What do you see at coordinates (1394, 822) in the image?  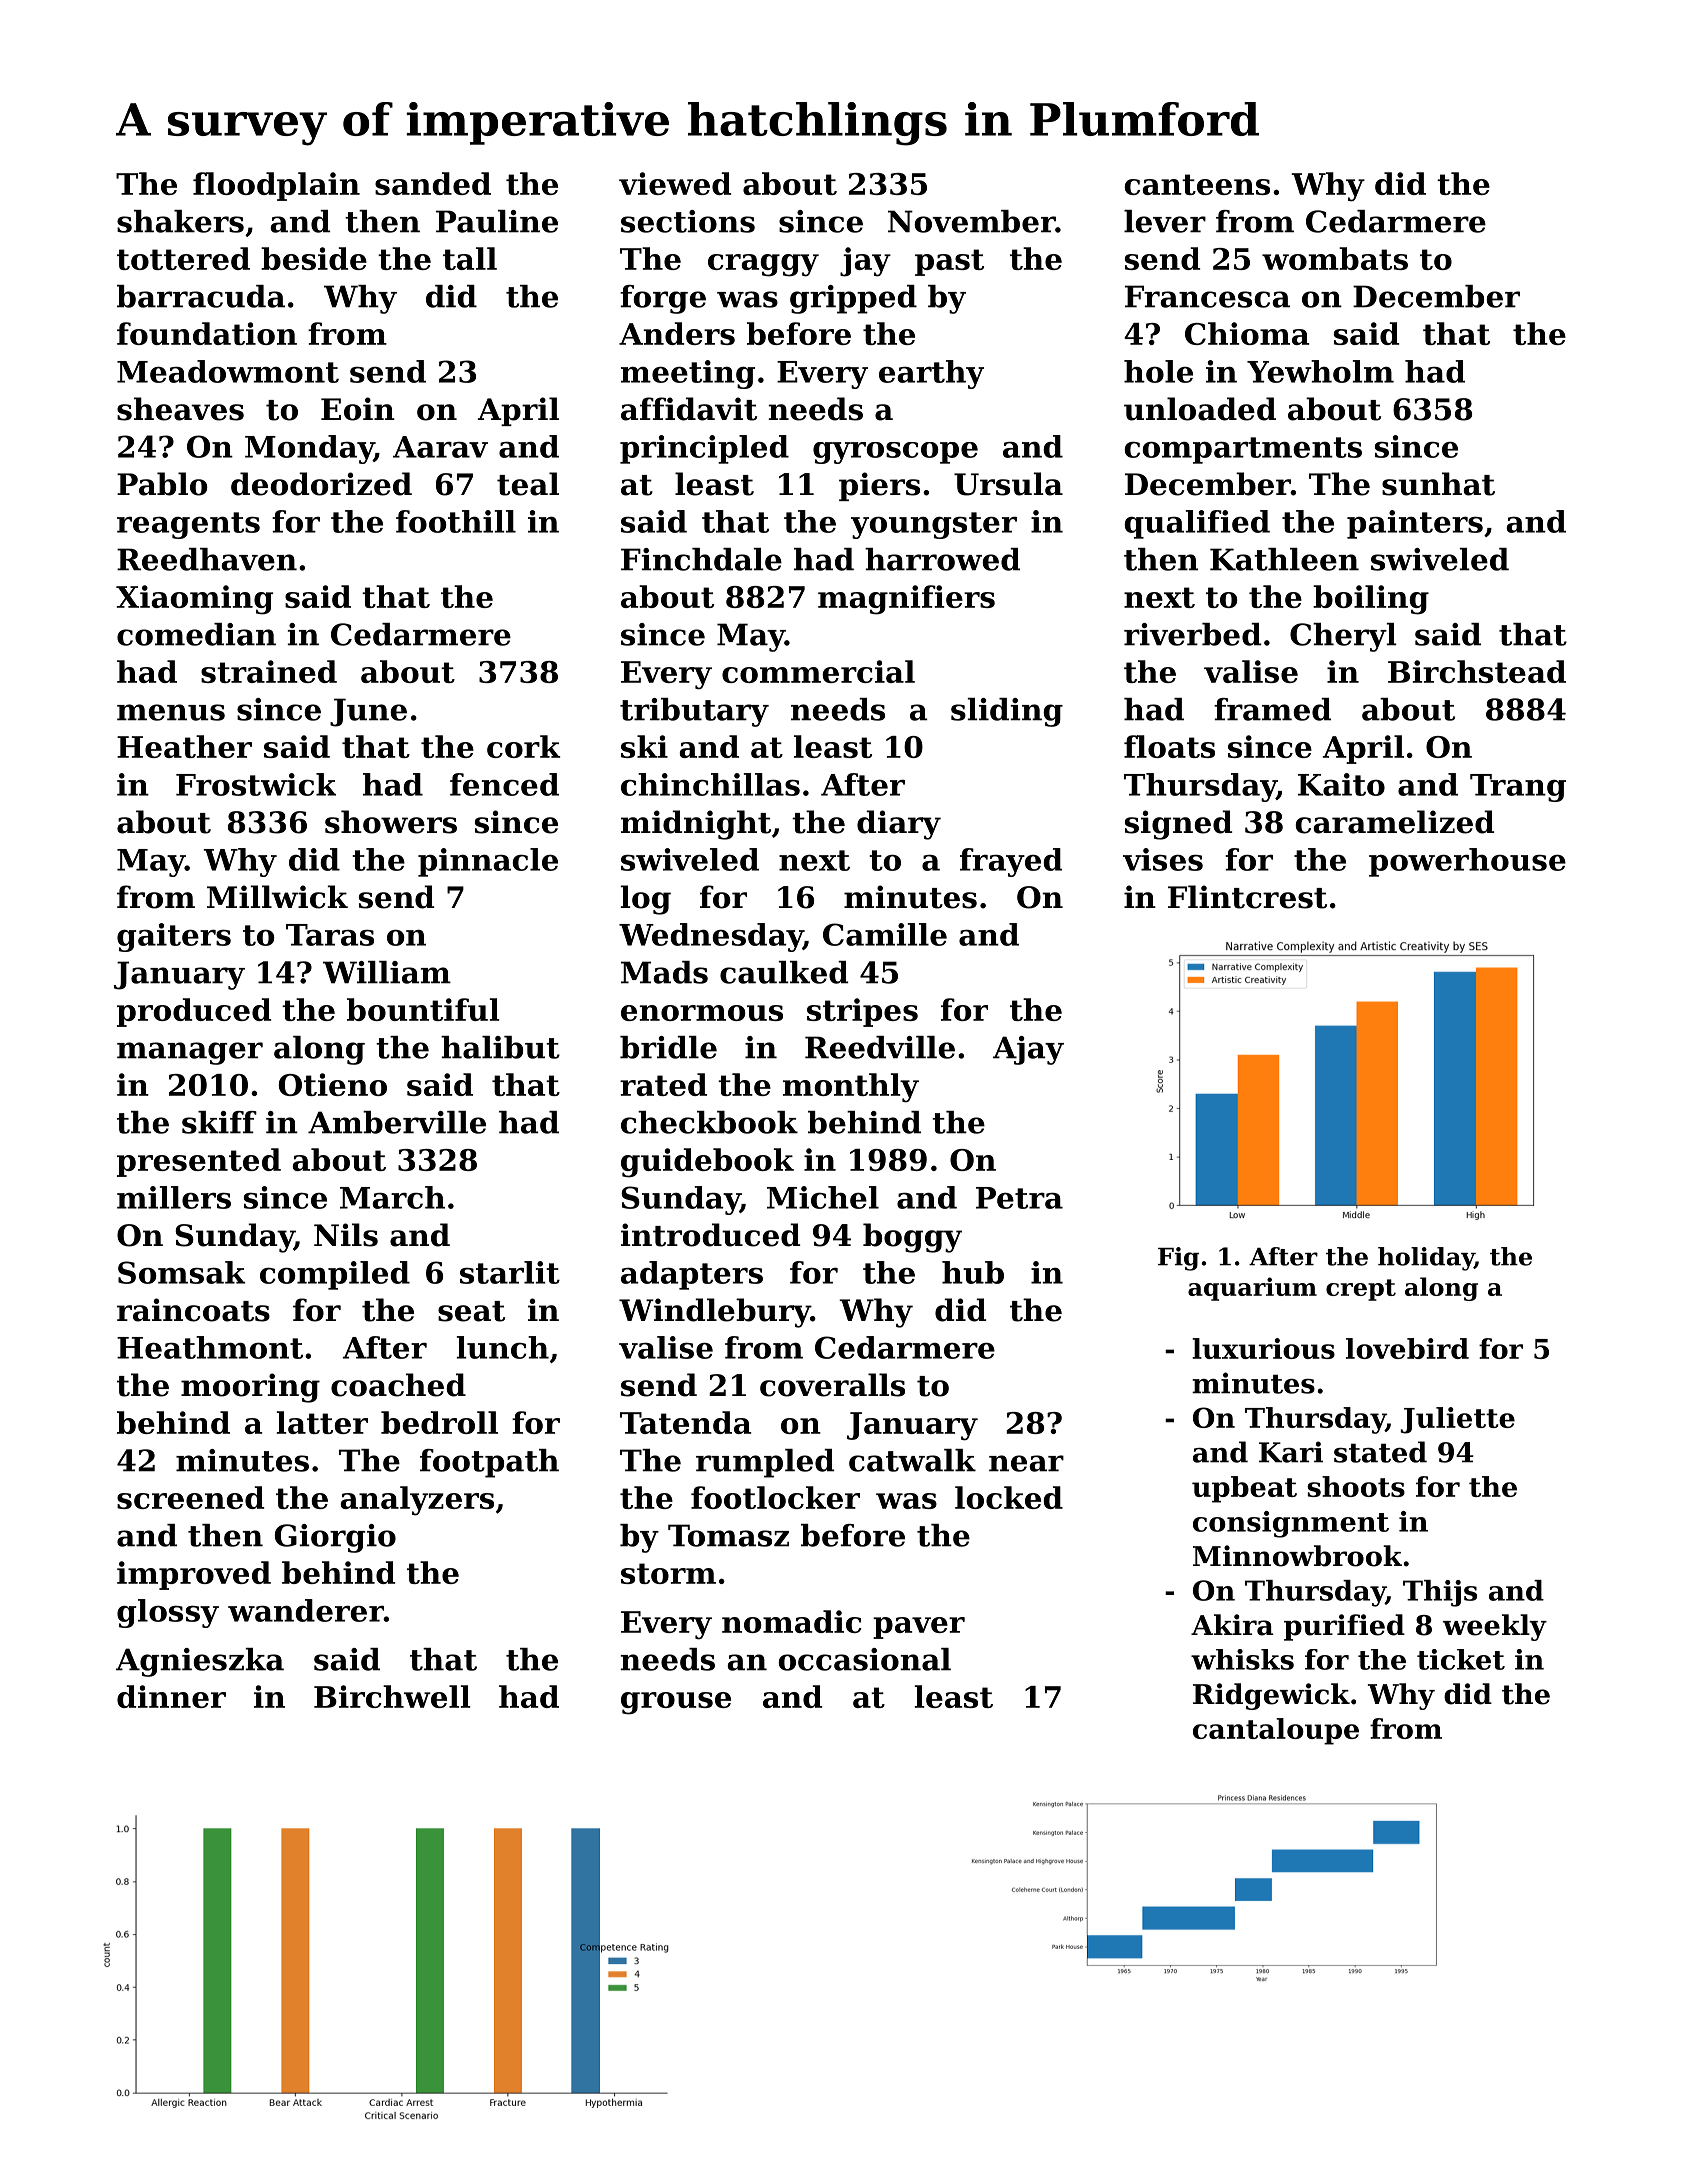 I see `caramelized` at bounding box center [1394, 822].
